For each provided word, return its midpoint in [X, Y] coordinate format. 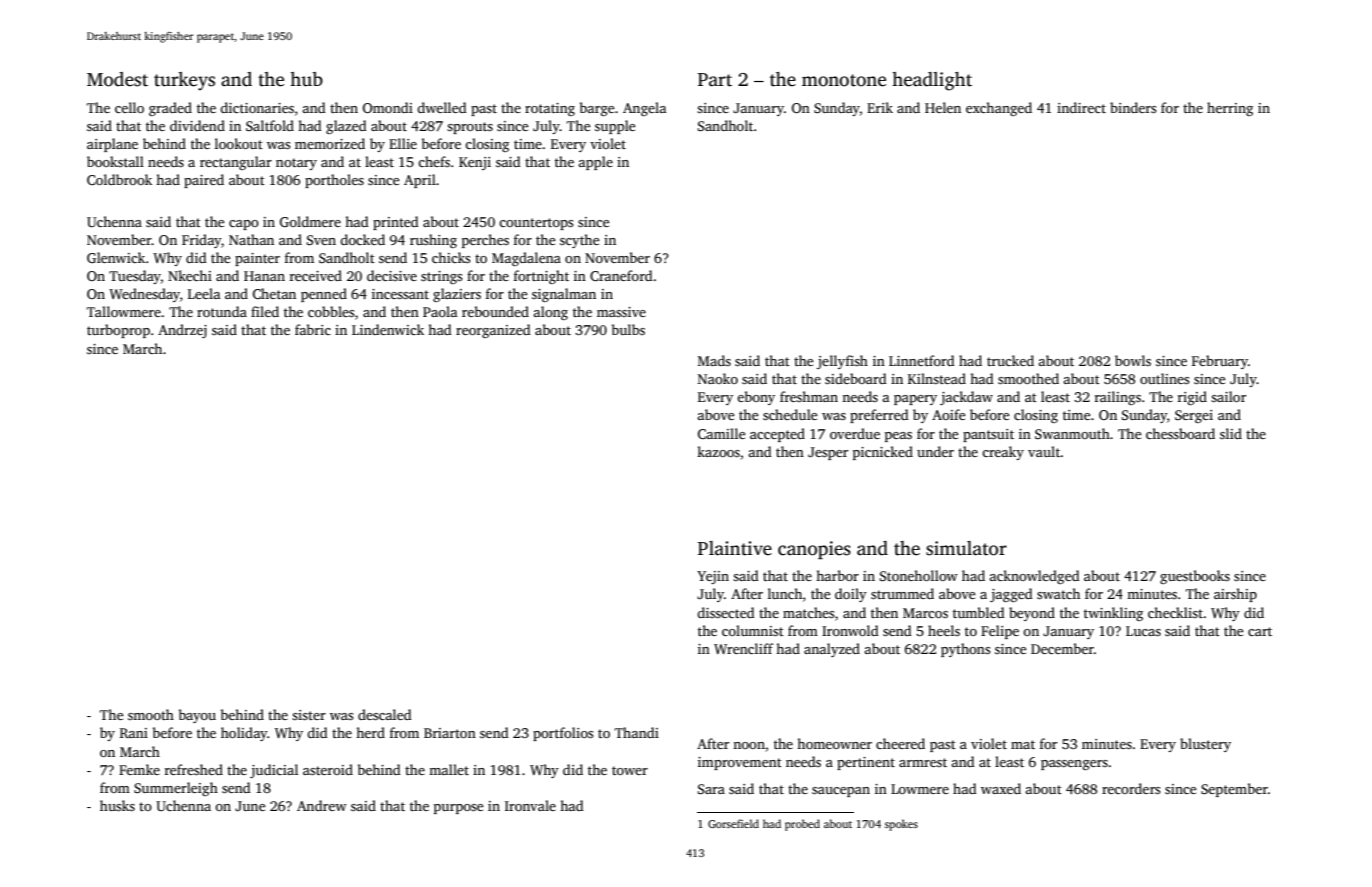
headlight [932, 81]
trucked [1010, 360]
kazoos [718, 451]
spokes [901, 825]
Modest [117, 79]
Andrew [322, 805]
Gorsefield [733, 823]
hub [306, 79]
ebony [756, 398]
